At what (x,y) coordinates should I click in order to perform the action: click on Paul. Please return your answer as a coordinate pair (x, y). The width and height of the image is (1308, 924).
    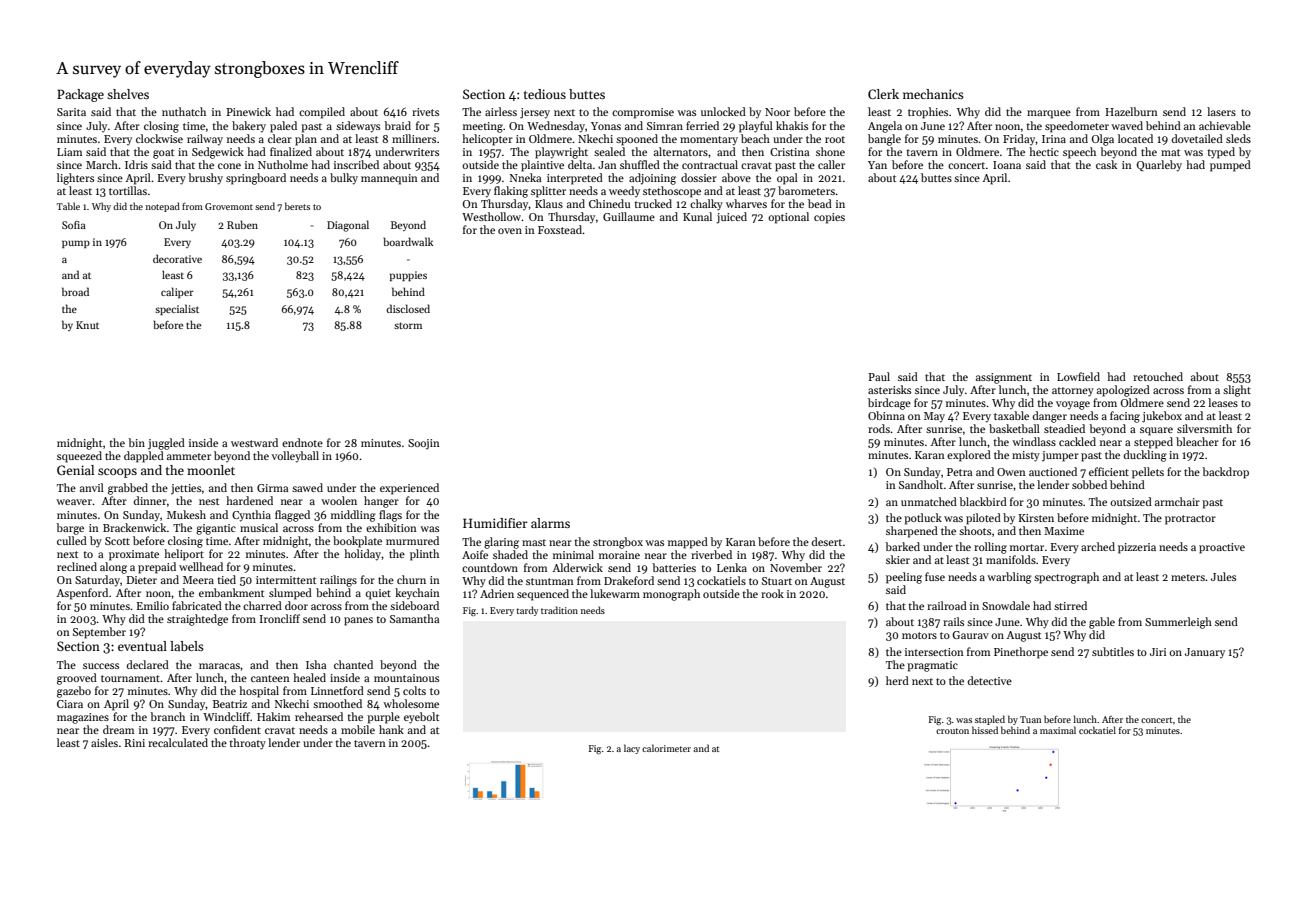
    Looking at the image, I should click on (879, 376).
